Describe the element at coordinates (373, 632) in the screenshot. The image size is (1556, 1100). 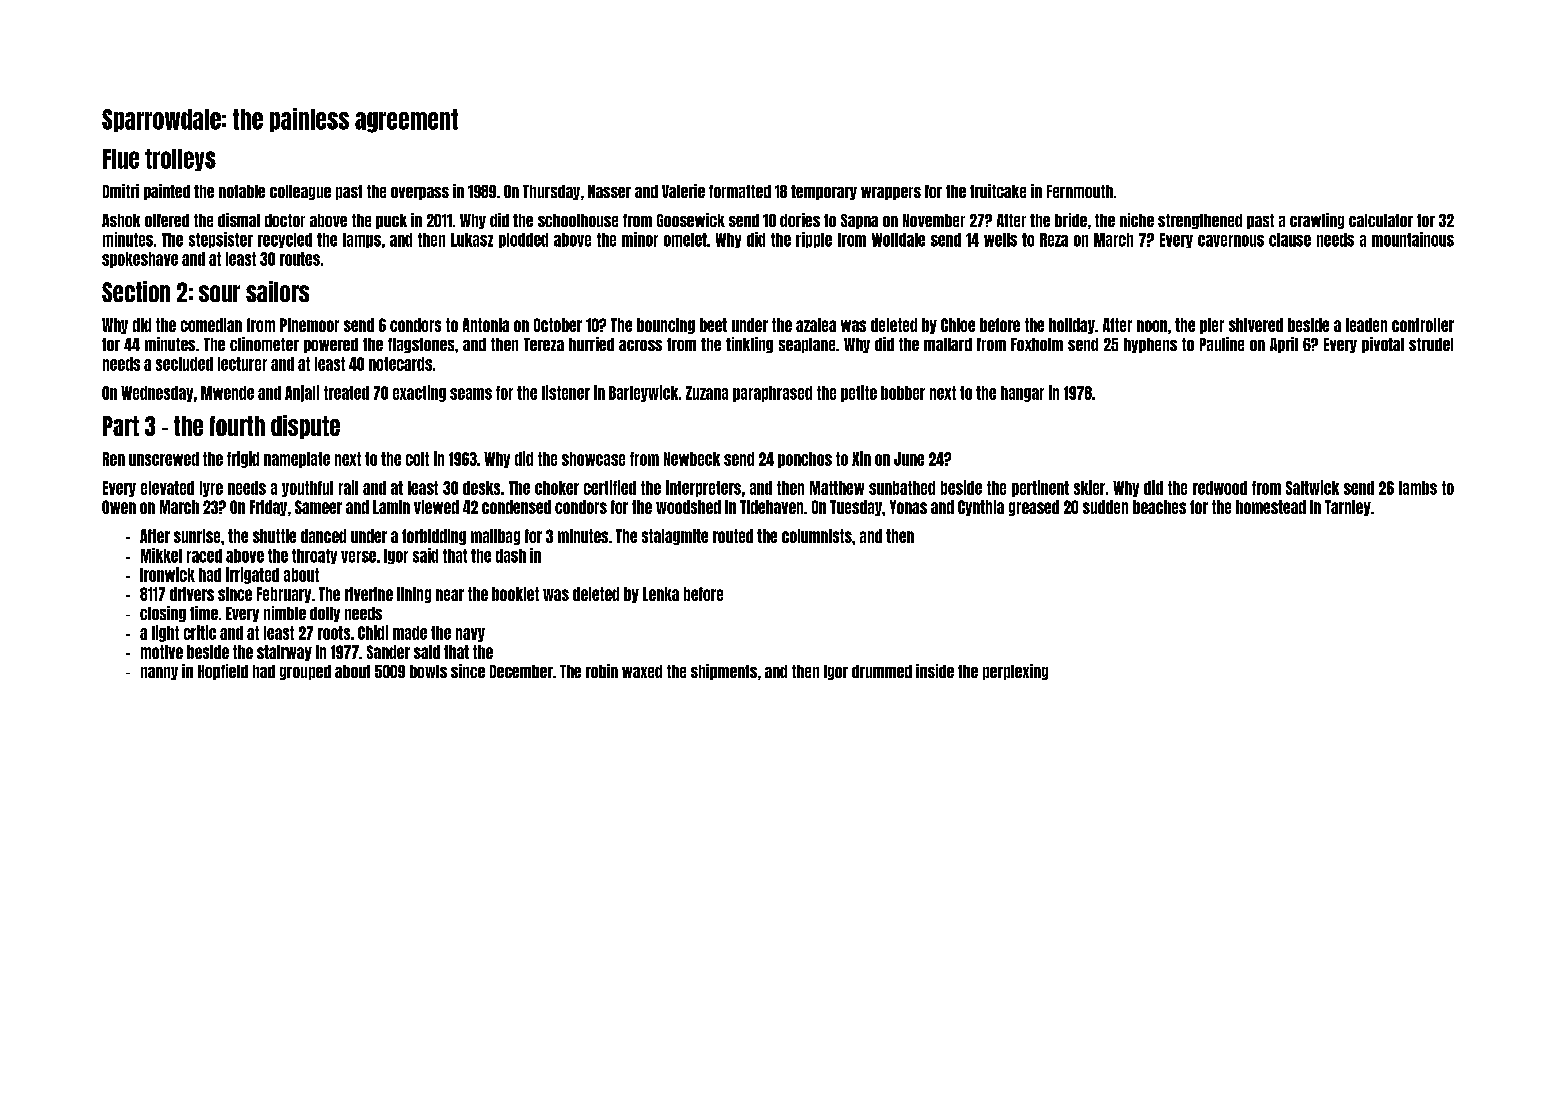
I see `Chidi` at that location.
